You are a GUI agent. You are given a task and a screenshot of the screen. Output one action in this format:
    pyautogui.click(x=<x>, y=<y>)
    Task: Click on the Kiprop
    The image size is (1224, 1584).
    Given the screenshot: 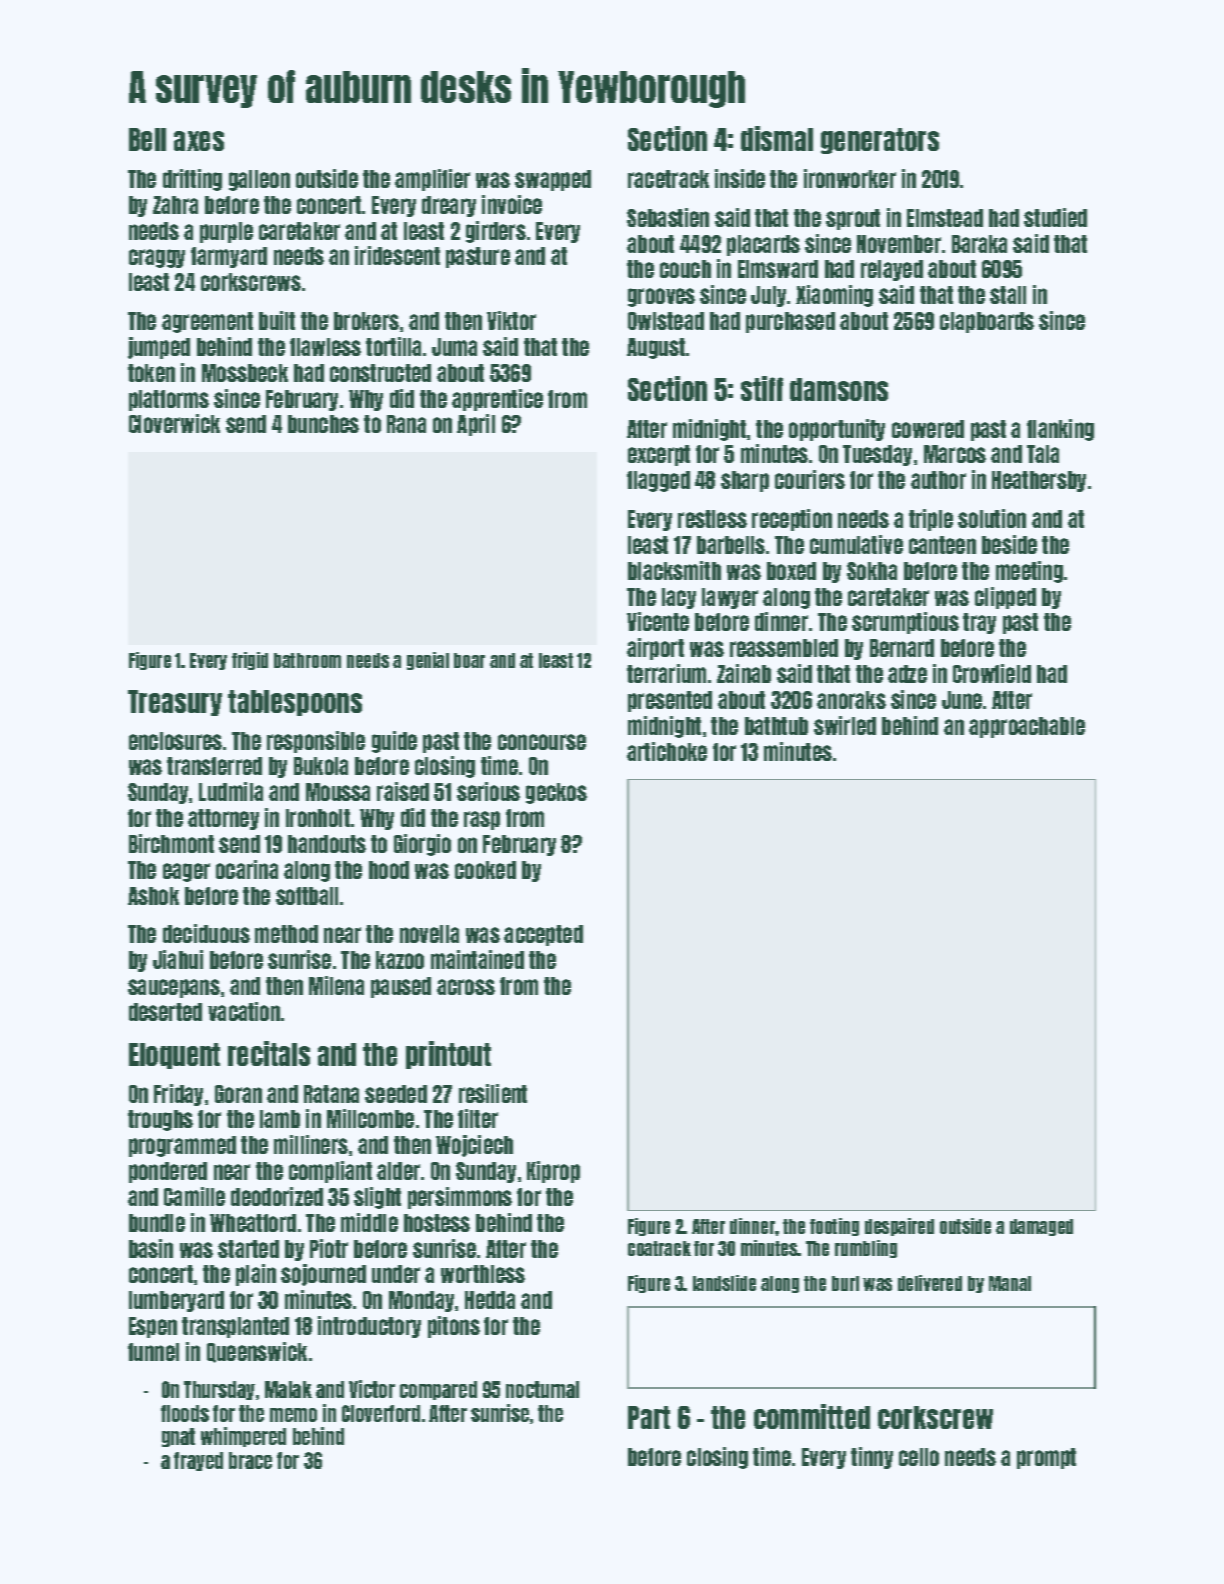 What is the action you would take?
    pyautogui.click(x=553, y=1172)
